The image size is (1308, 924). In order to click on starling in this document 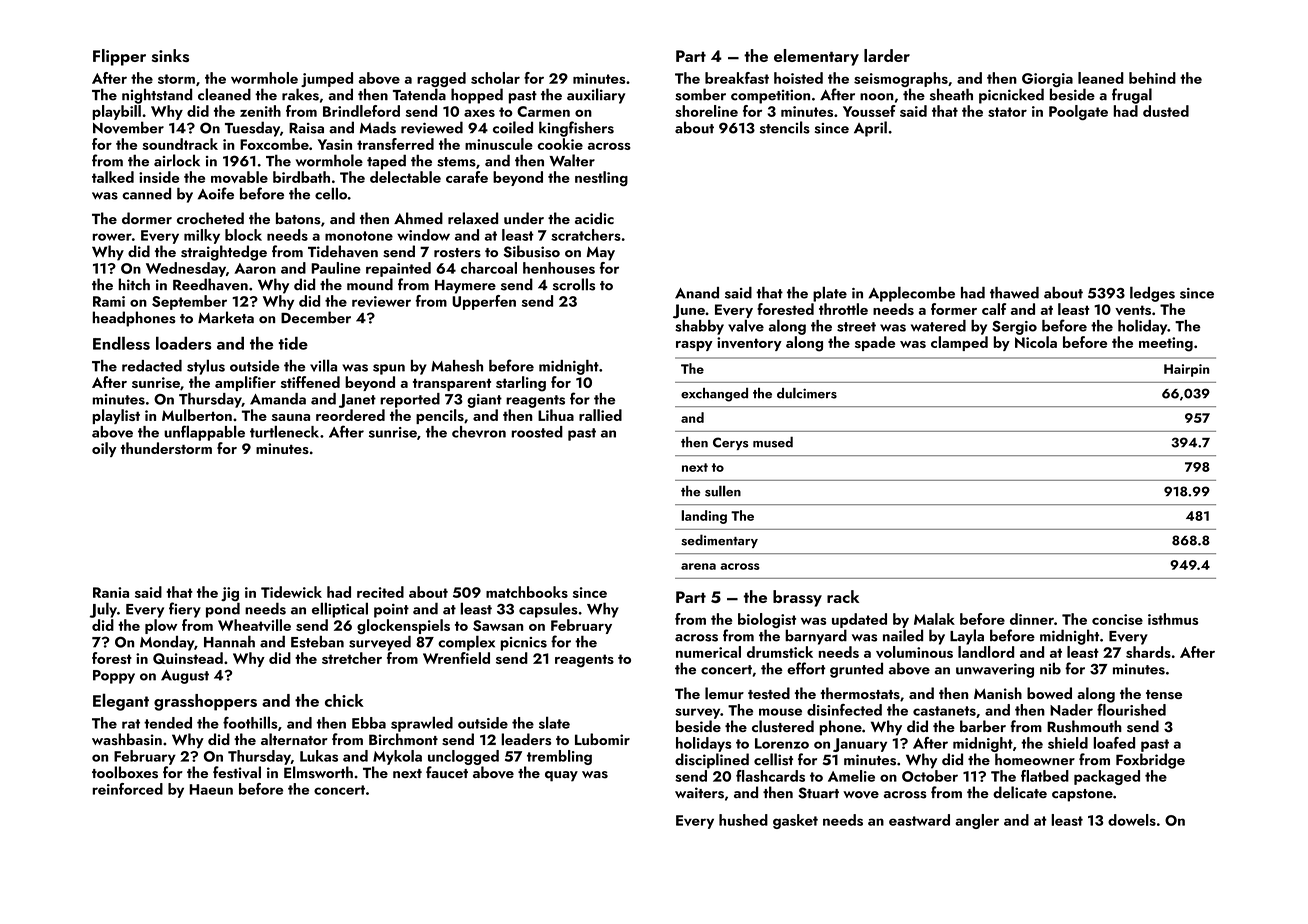, I will do `click(521, 384)`.
